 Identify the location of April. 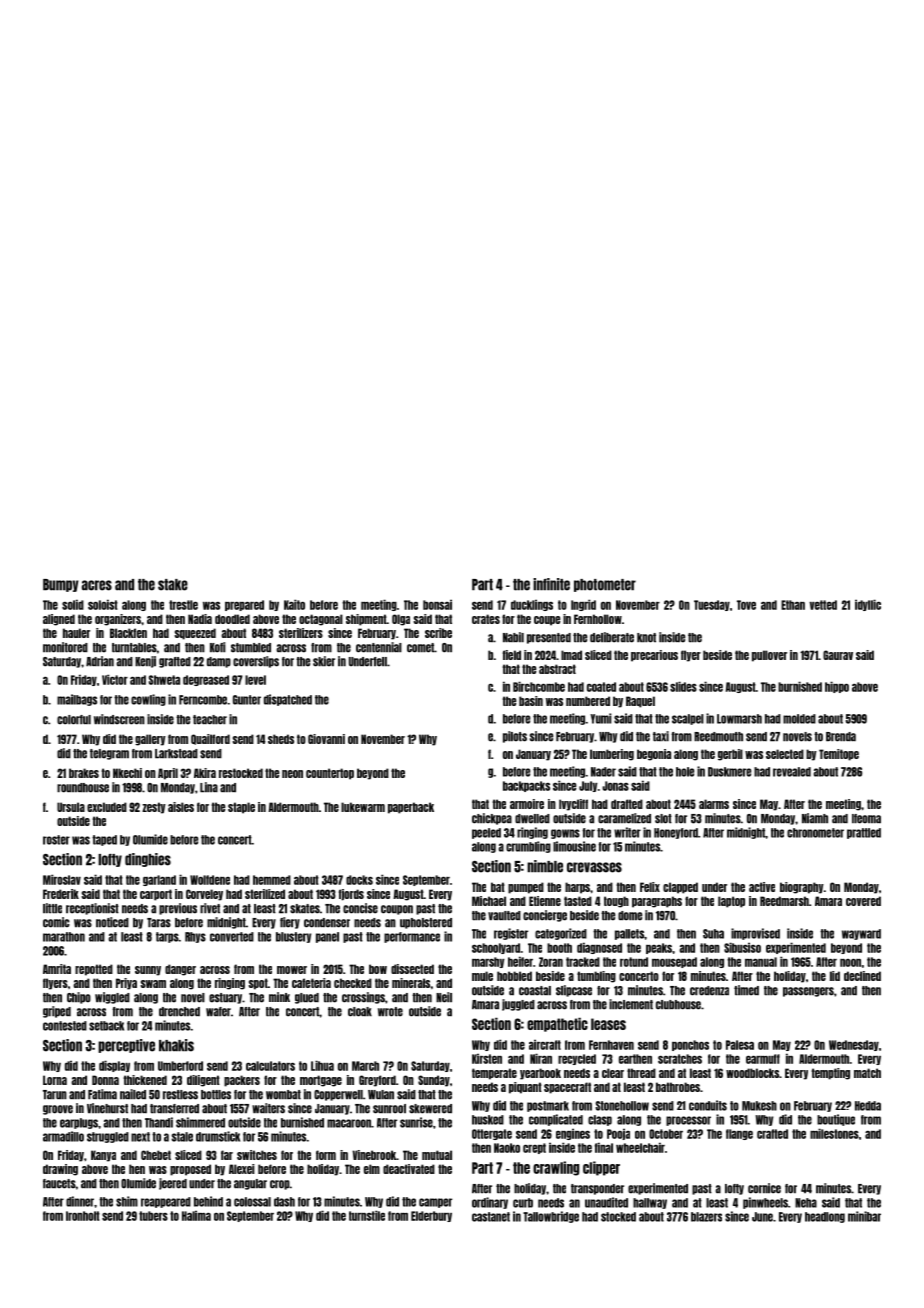
(168, 774).
